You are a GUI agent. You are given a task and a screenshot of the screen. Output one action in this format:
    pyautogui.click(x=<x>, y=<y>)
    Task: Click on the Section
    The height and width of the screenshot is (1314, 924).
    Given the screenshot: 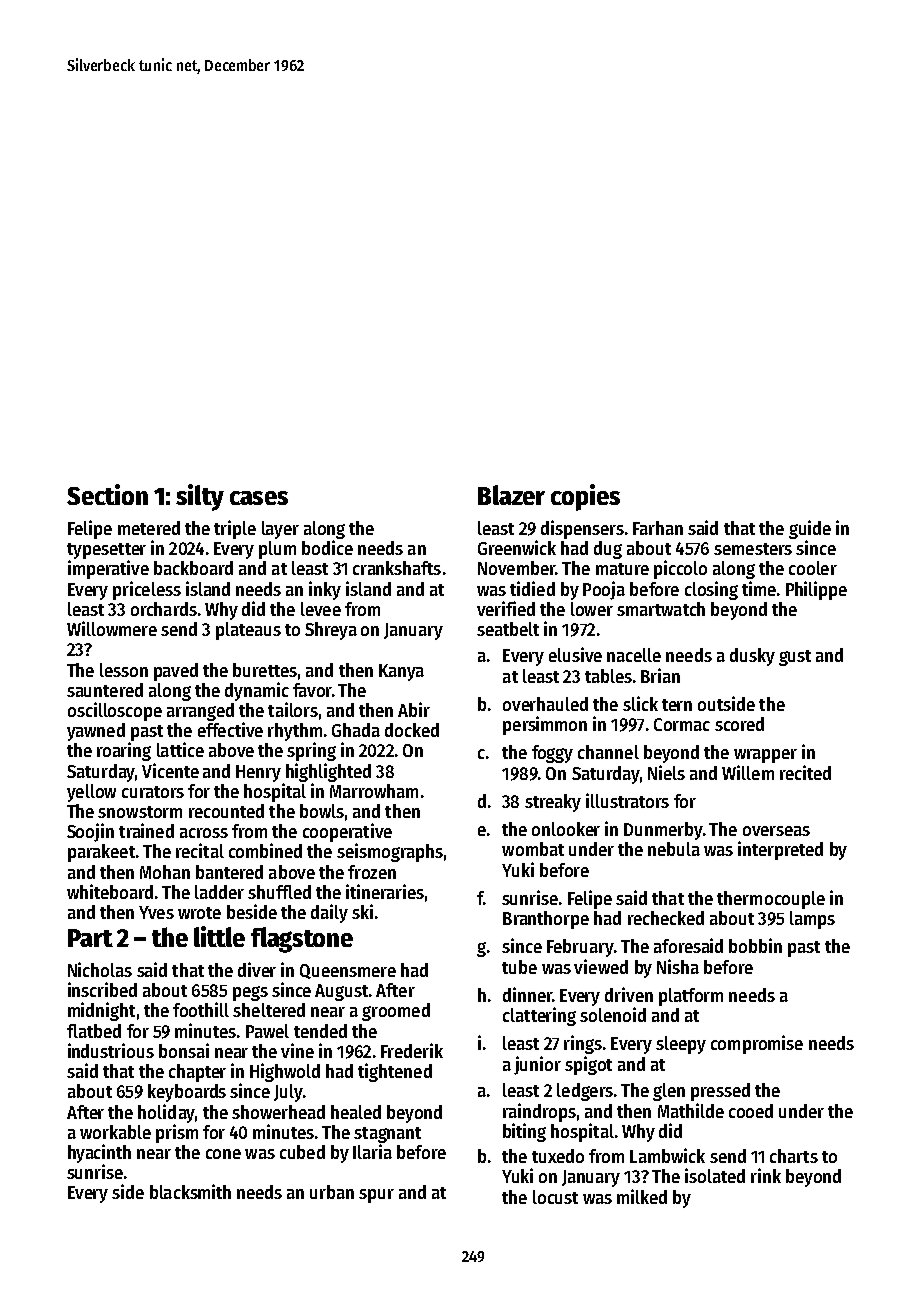 What is the action you would take?
    pyautogui.click(x=107, y=494)
